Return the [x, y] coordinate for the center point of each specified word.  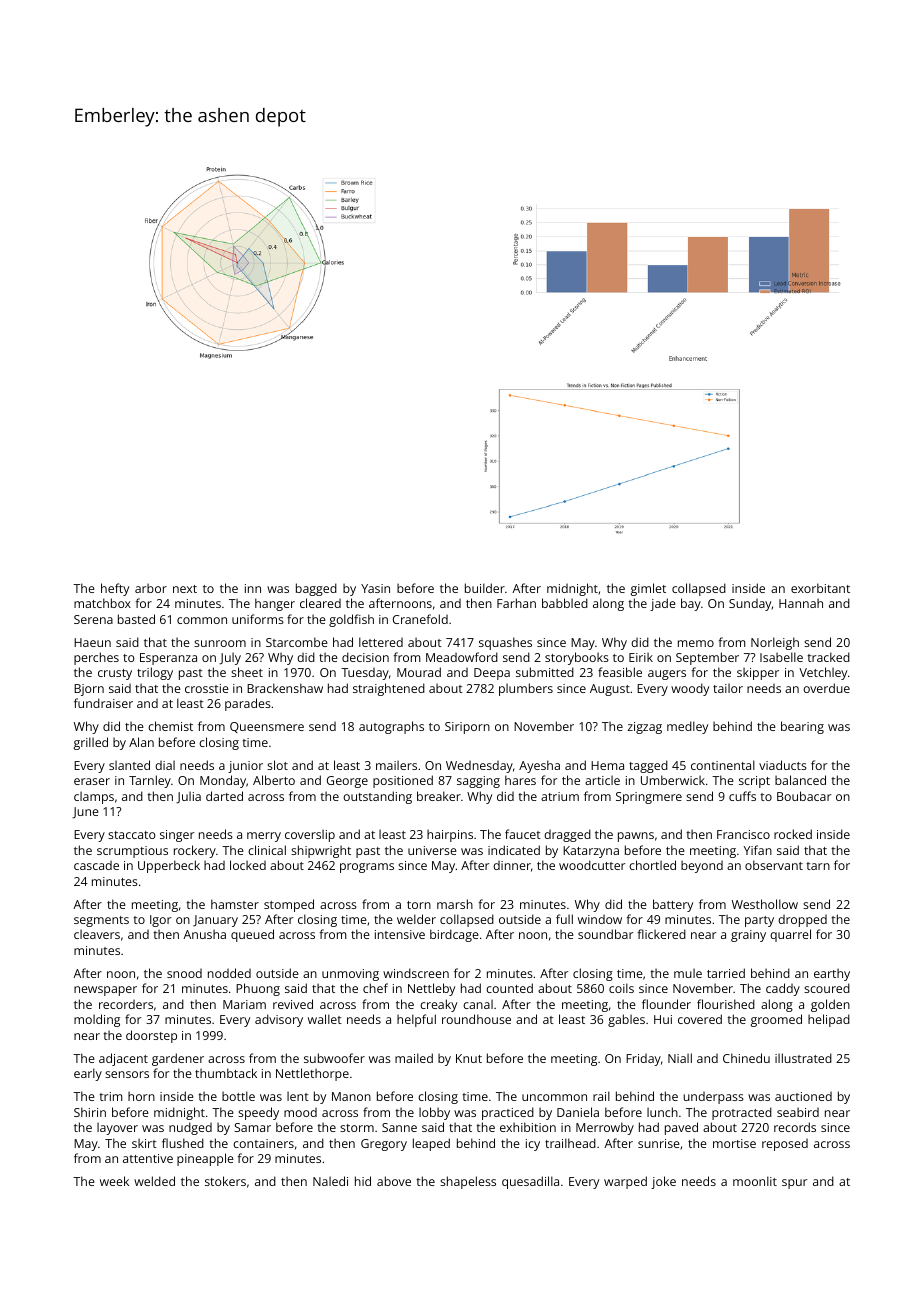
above [394, 1181]
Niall [680, 1058]
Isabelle [781, 657]
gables [626, 1020]
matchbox [102, 603]
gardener [178, 1059]
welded [154, 1181]
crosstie [207, 688]
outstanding [377, 797]
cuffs [742, 796]
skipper [758, 673]
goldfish [351, 620]
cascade [96, 865]
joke [663, 1182]
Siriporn [467, 728]
